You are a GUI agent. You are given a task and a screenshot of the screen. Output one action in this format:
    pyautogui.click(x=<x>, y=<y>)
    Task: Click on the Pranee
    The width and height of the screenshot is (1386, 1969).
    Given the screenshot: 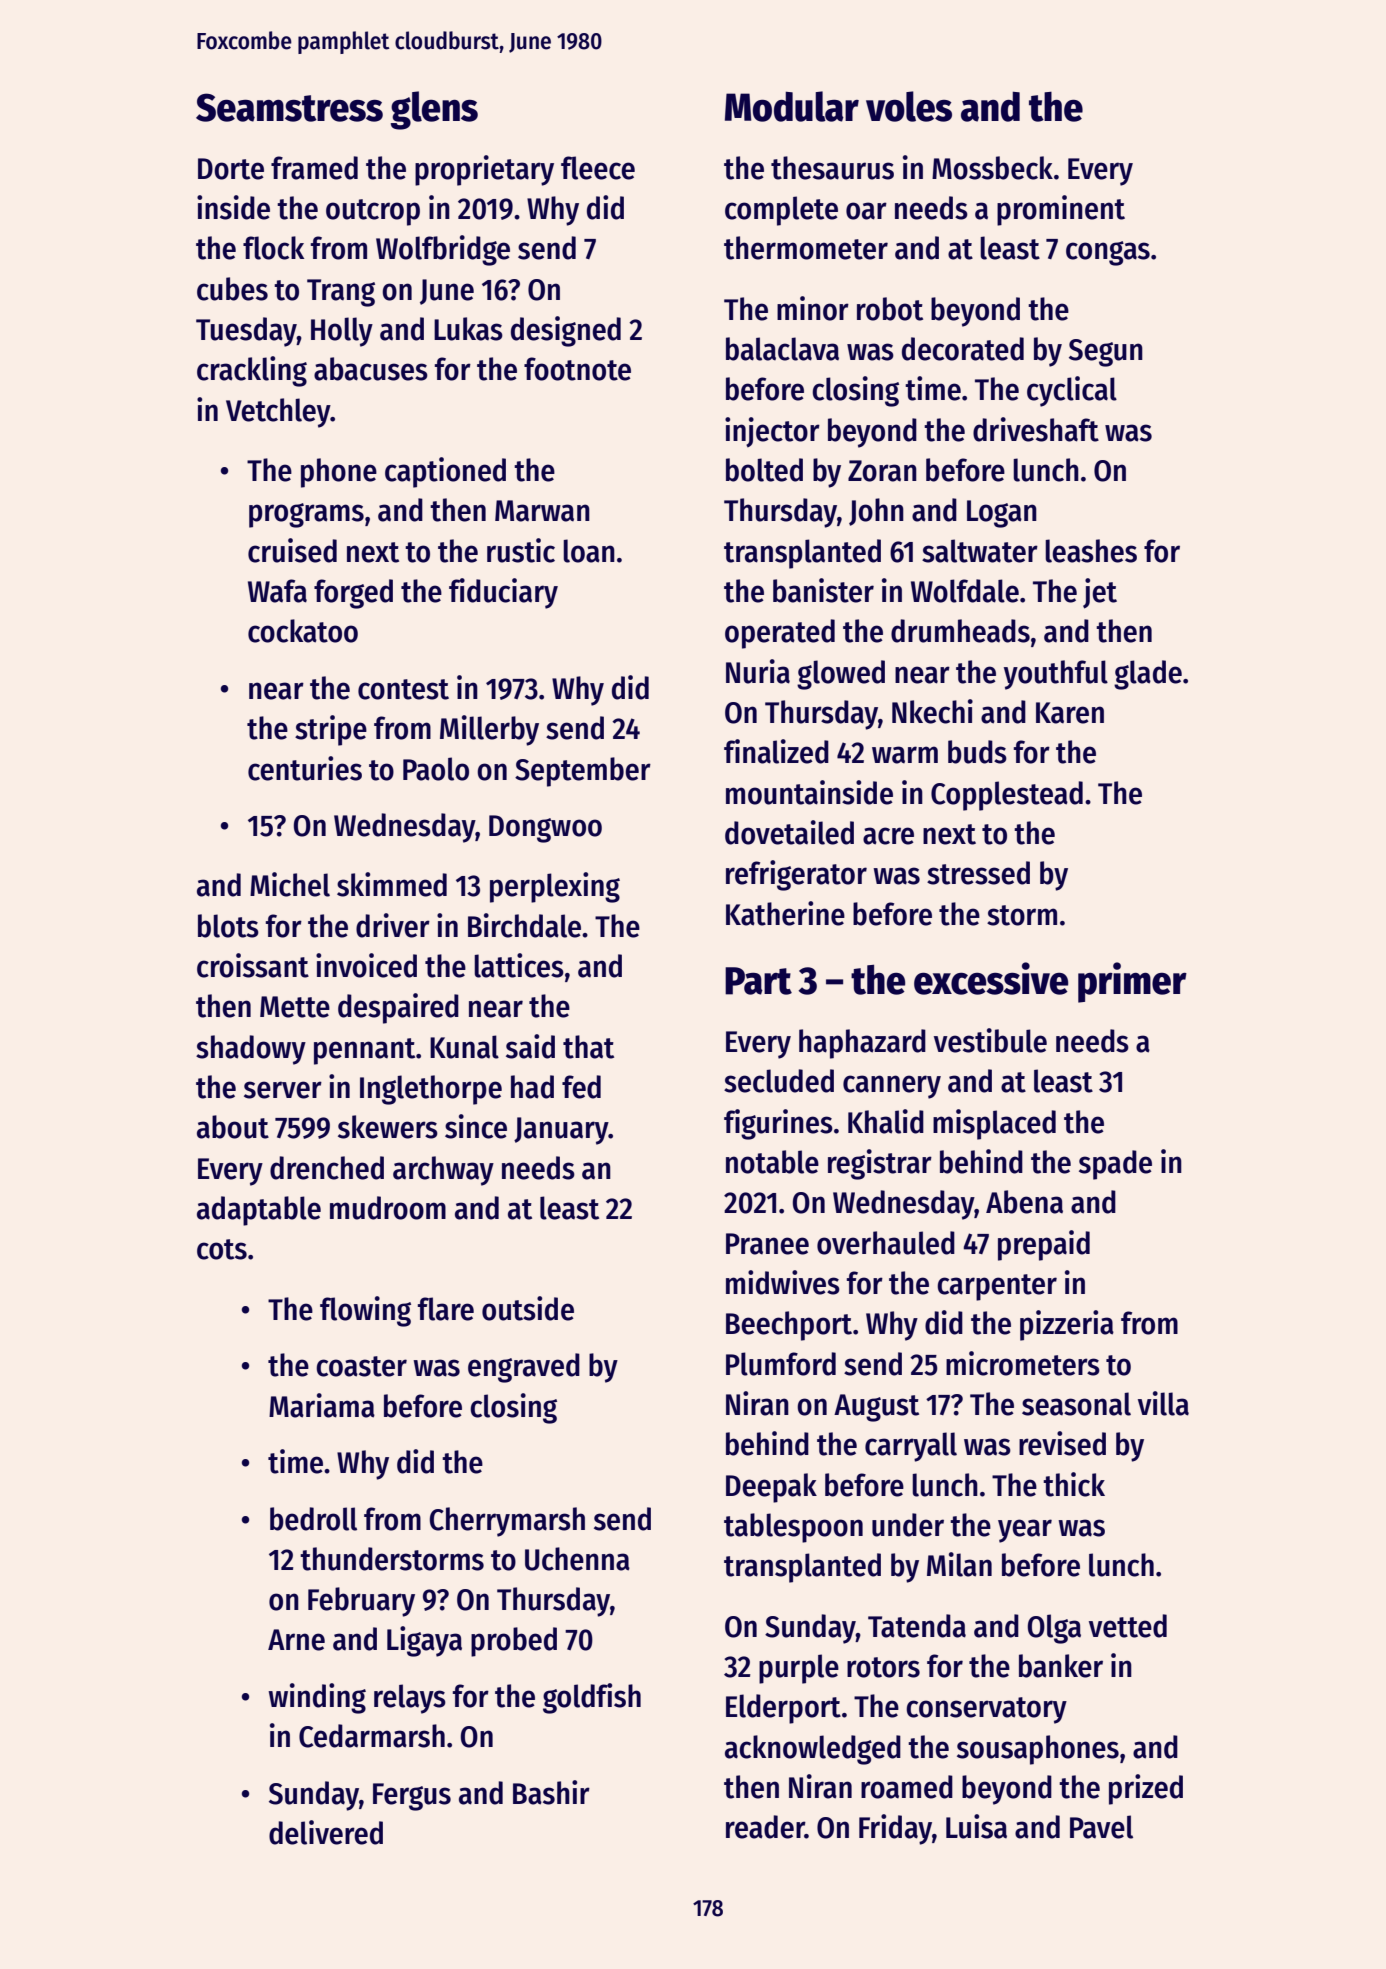 What is the action you would take?
    pyautogui.click(x=767, y=1244)
